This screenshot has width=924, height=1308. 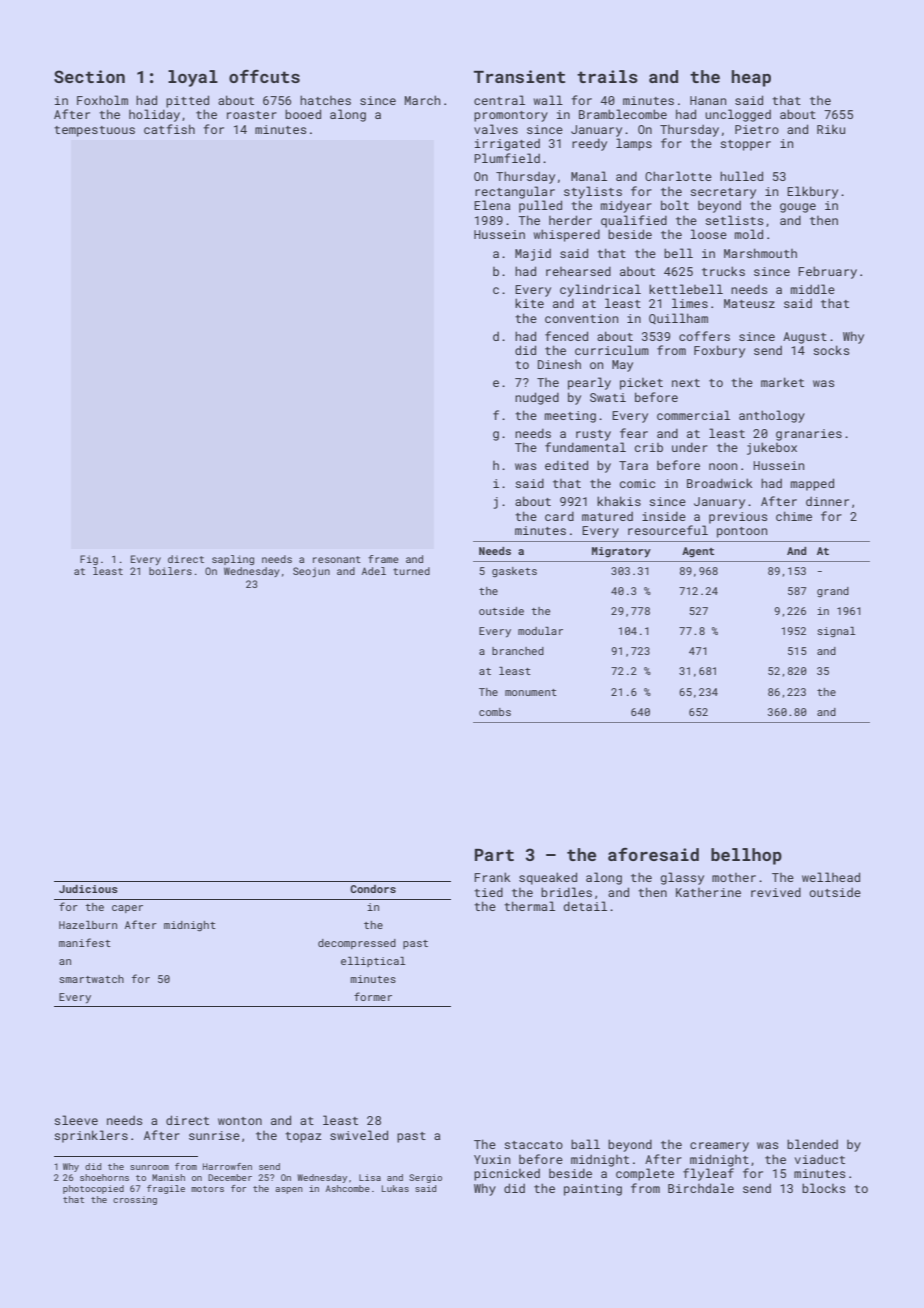 What do you see at coordinates (311, 572) in the screenshot?
I see `Seojun` at bounding box center [311, 572].
